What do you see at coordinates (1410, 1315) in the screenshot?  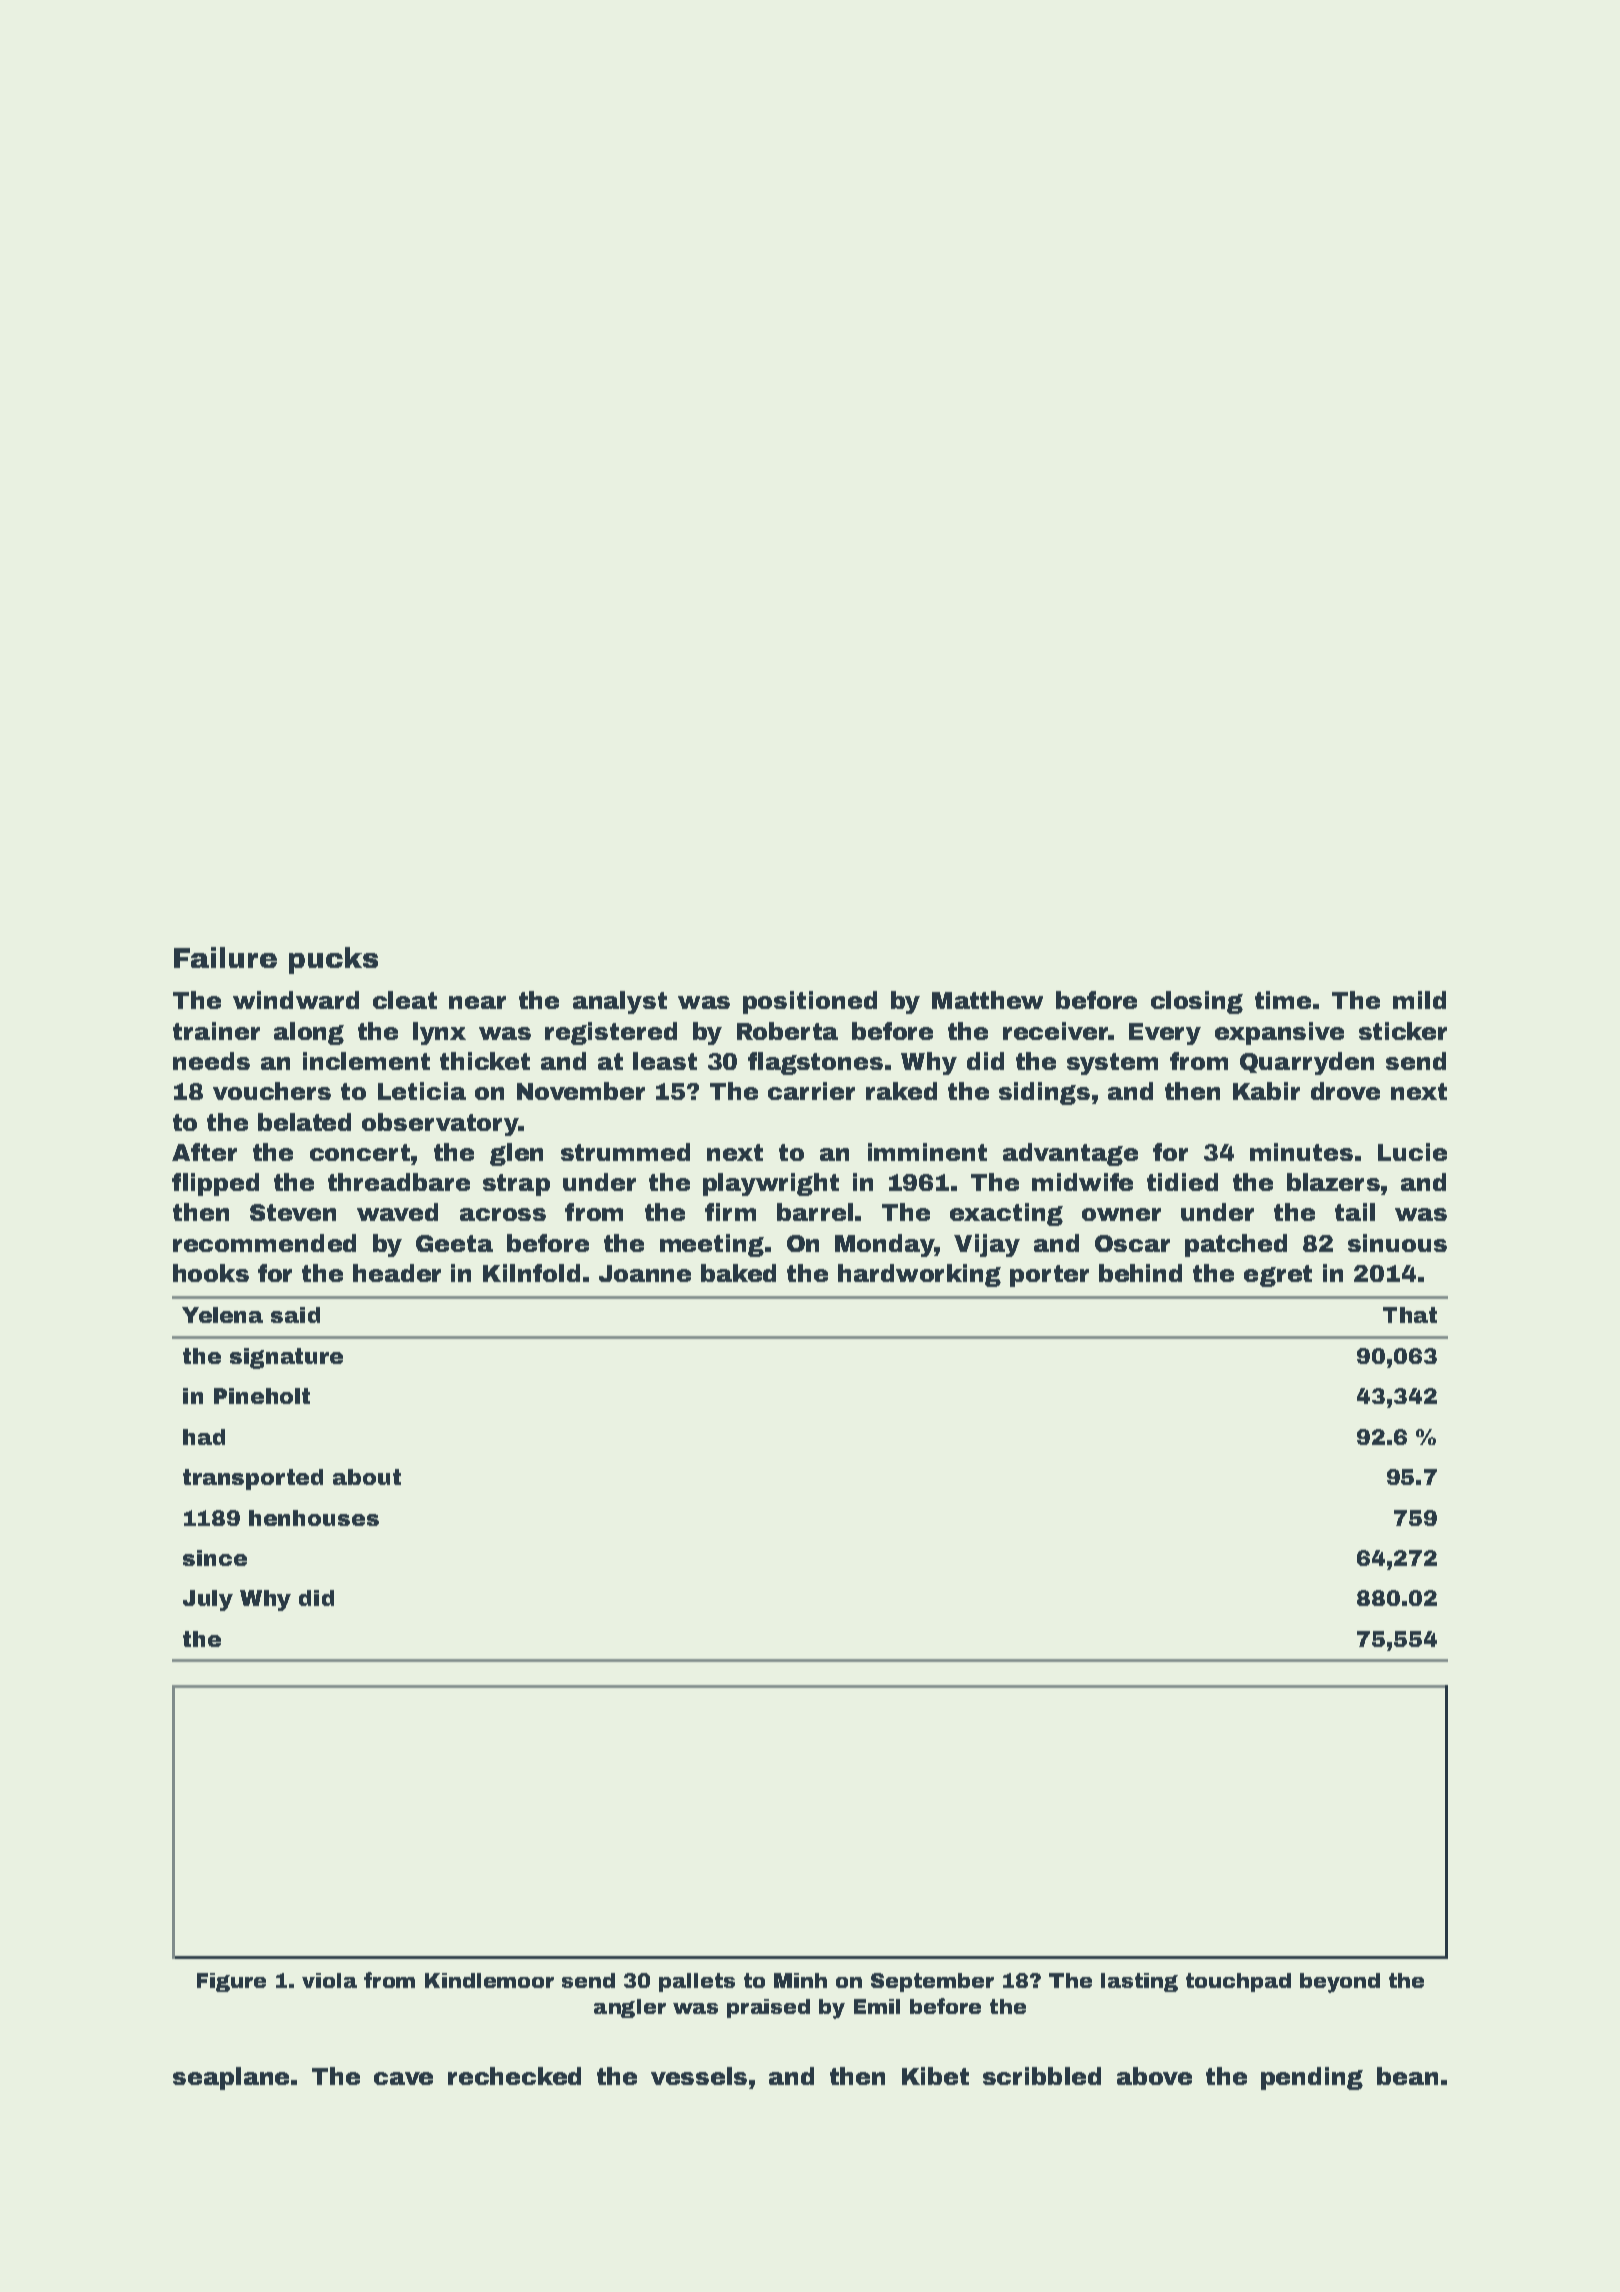 I see `That` at bounding box center [1410, 1315].
